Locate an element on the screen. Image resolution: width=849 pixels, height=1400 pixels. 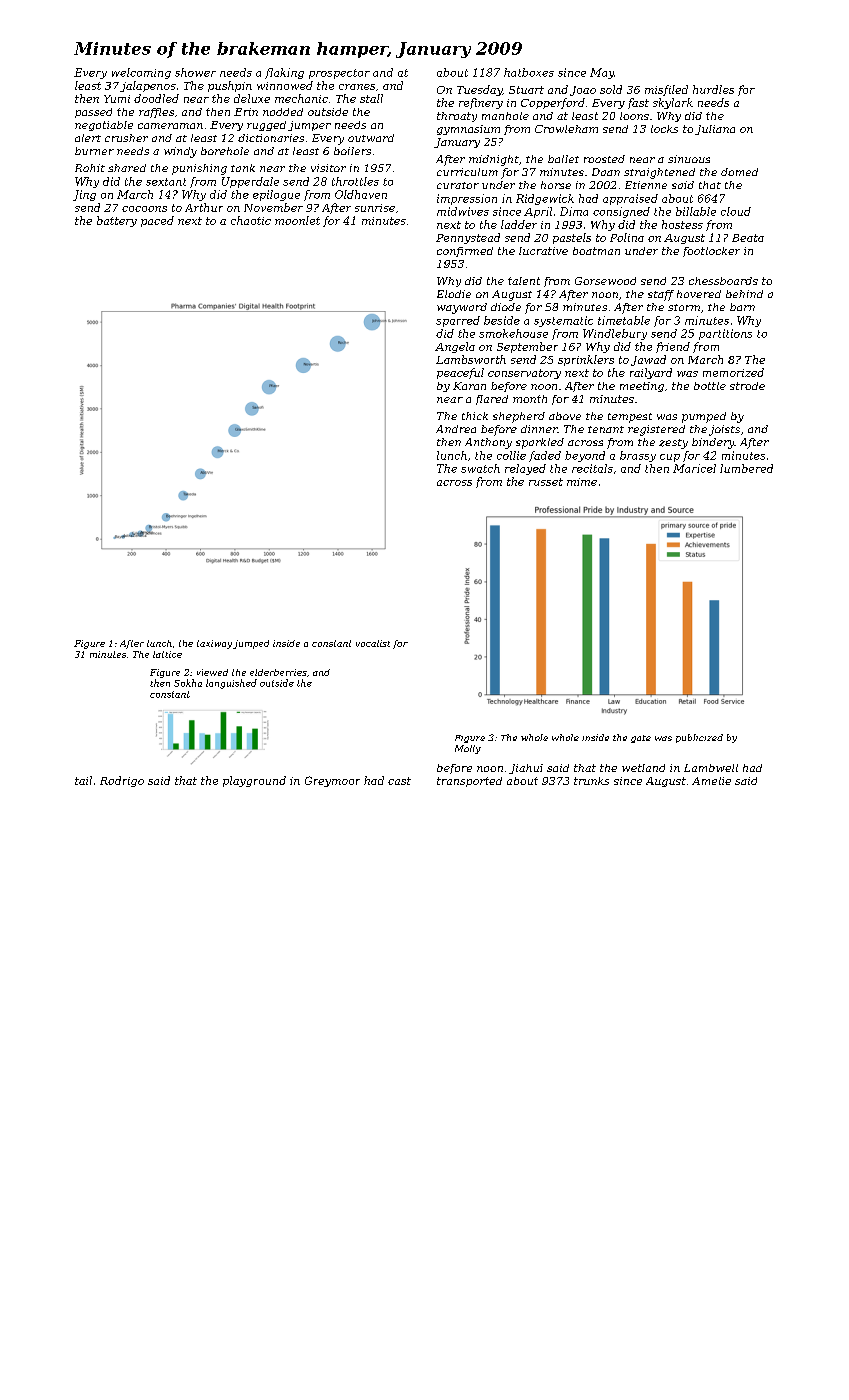
lumbered is located at coordinates (746, 468).
